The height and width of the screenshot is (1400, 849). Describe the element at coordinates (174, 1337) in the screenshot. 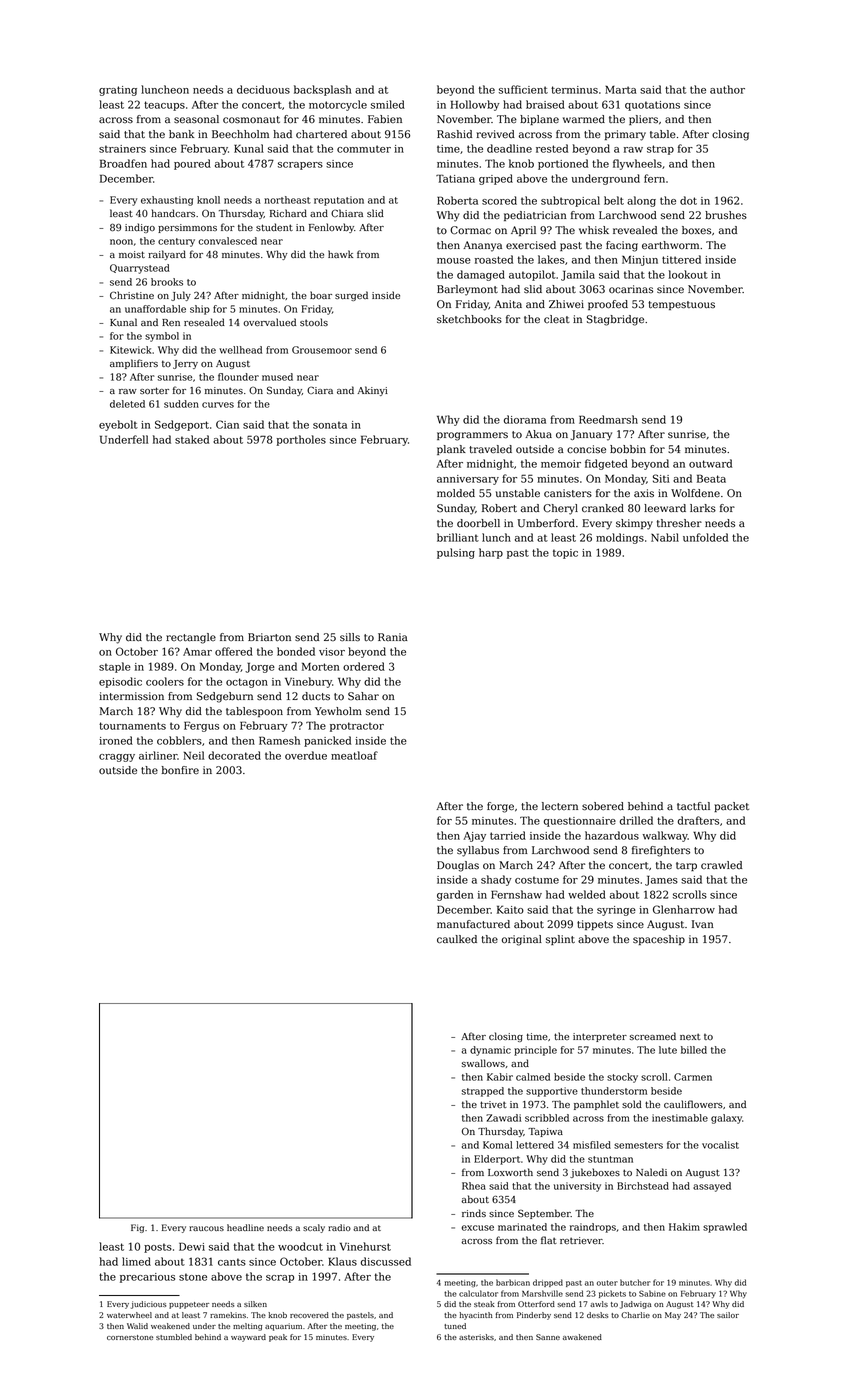

I see `stumbled` at that location.
